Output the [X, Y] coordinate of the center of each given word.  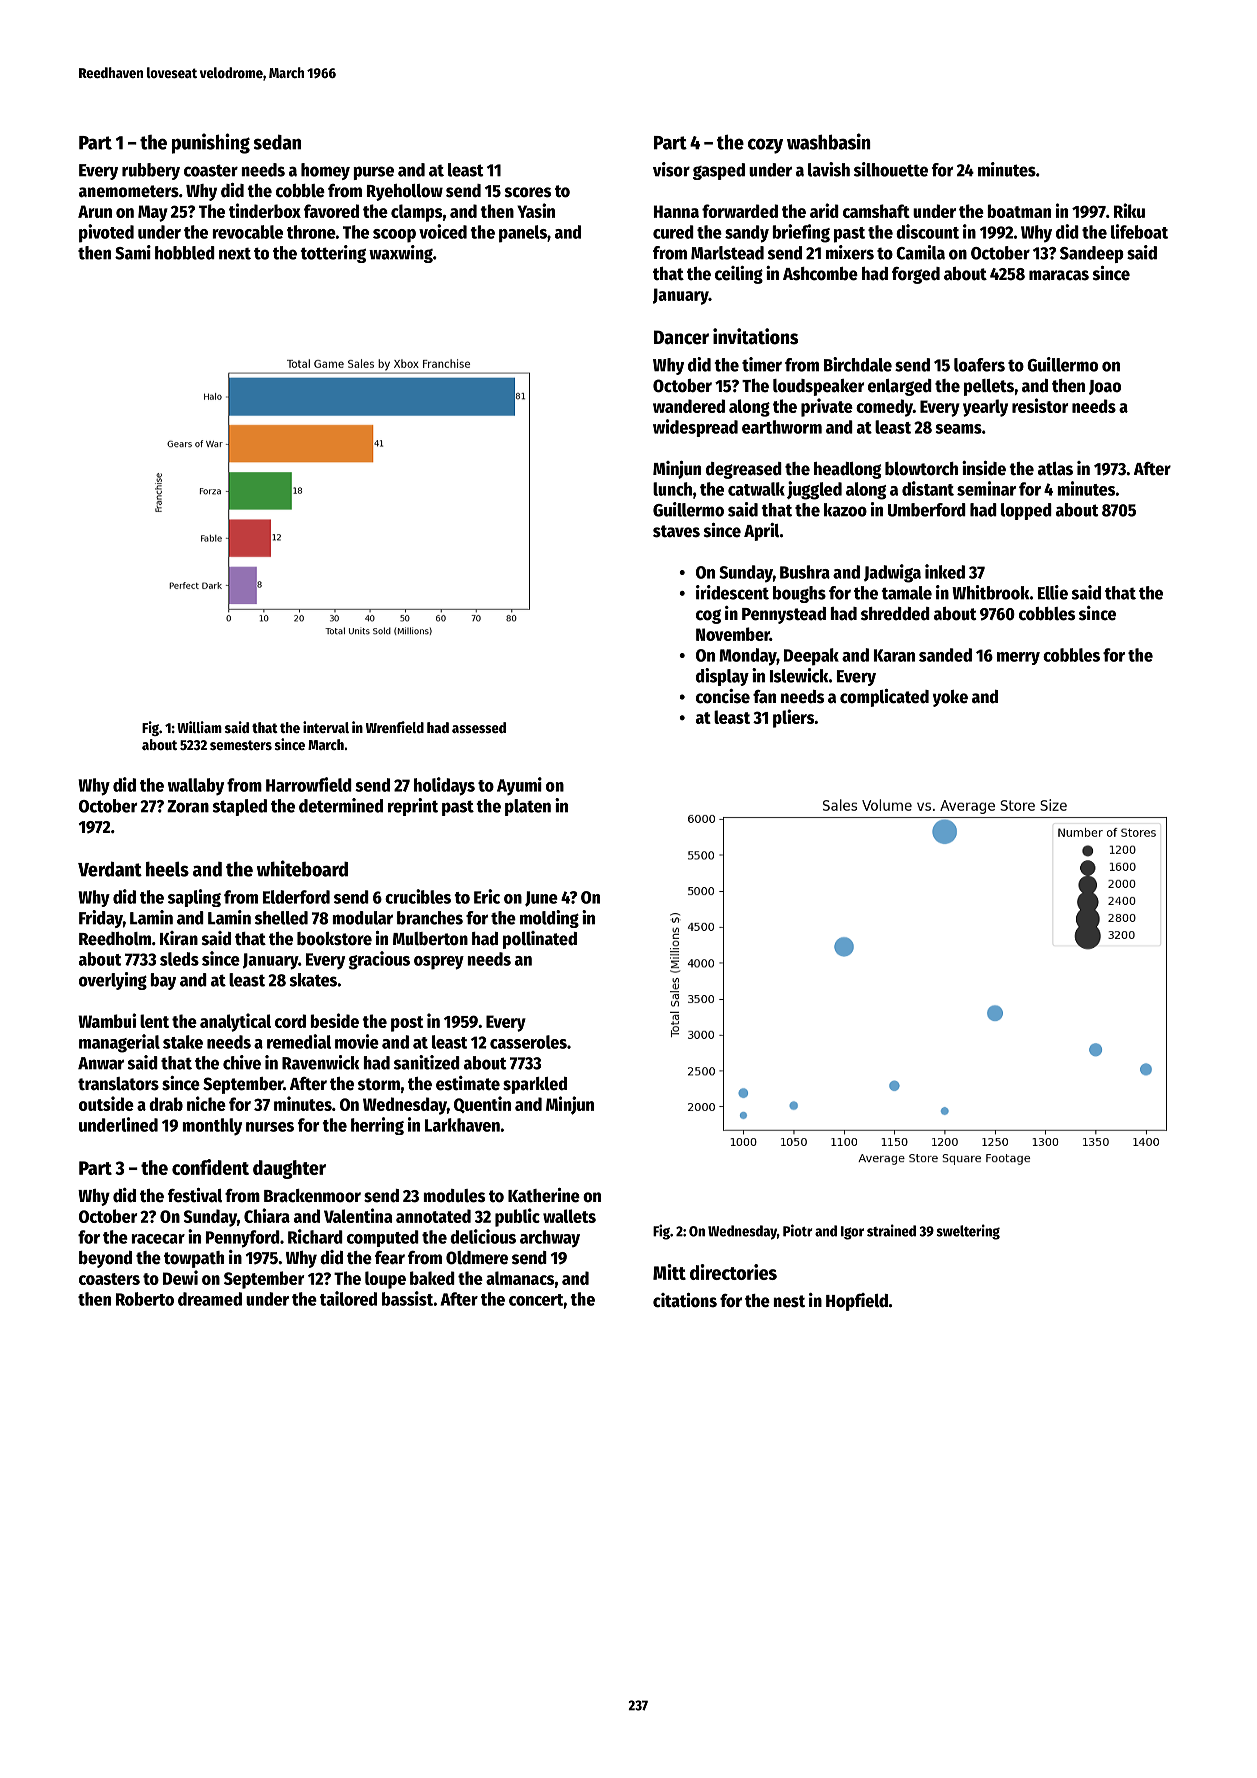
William [199, 727]
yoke [950, 698]
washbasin [829, 141]
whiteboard [302, 868]
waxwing [401, 254]
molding [549, 919]
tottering [333, 254]
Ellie [1053, 592]
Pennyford [243, 1239]
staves [676, 531]
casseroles [528, 1042]
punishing [211, 143]
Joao [1105, 387]
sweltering [968, 1232]
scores [528, 192]
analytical [235, 1022]
